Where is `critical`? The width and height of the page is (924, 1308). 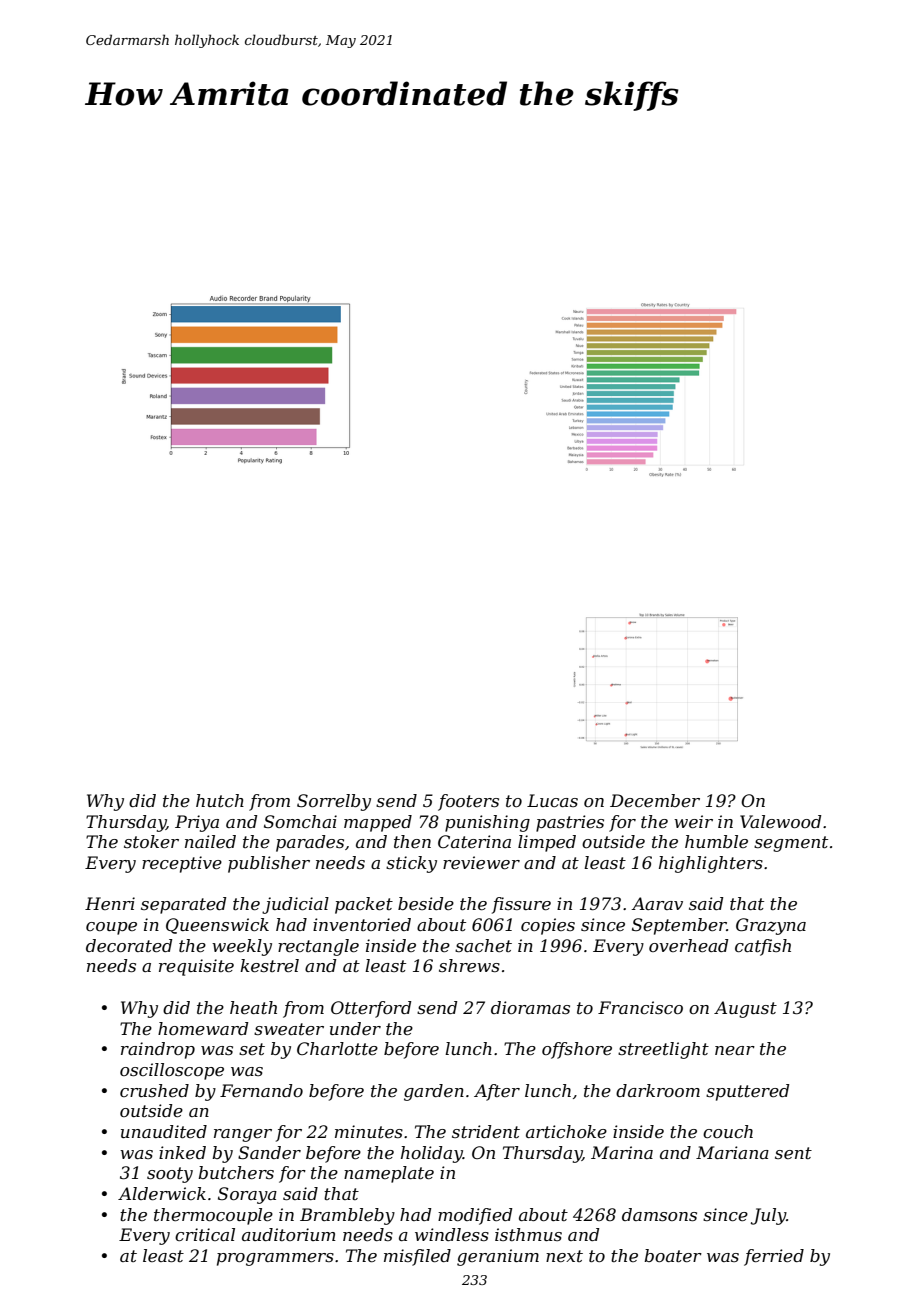 critical is located at coordinates (205, 1234).
